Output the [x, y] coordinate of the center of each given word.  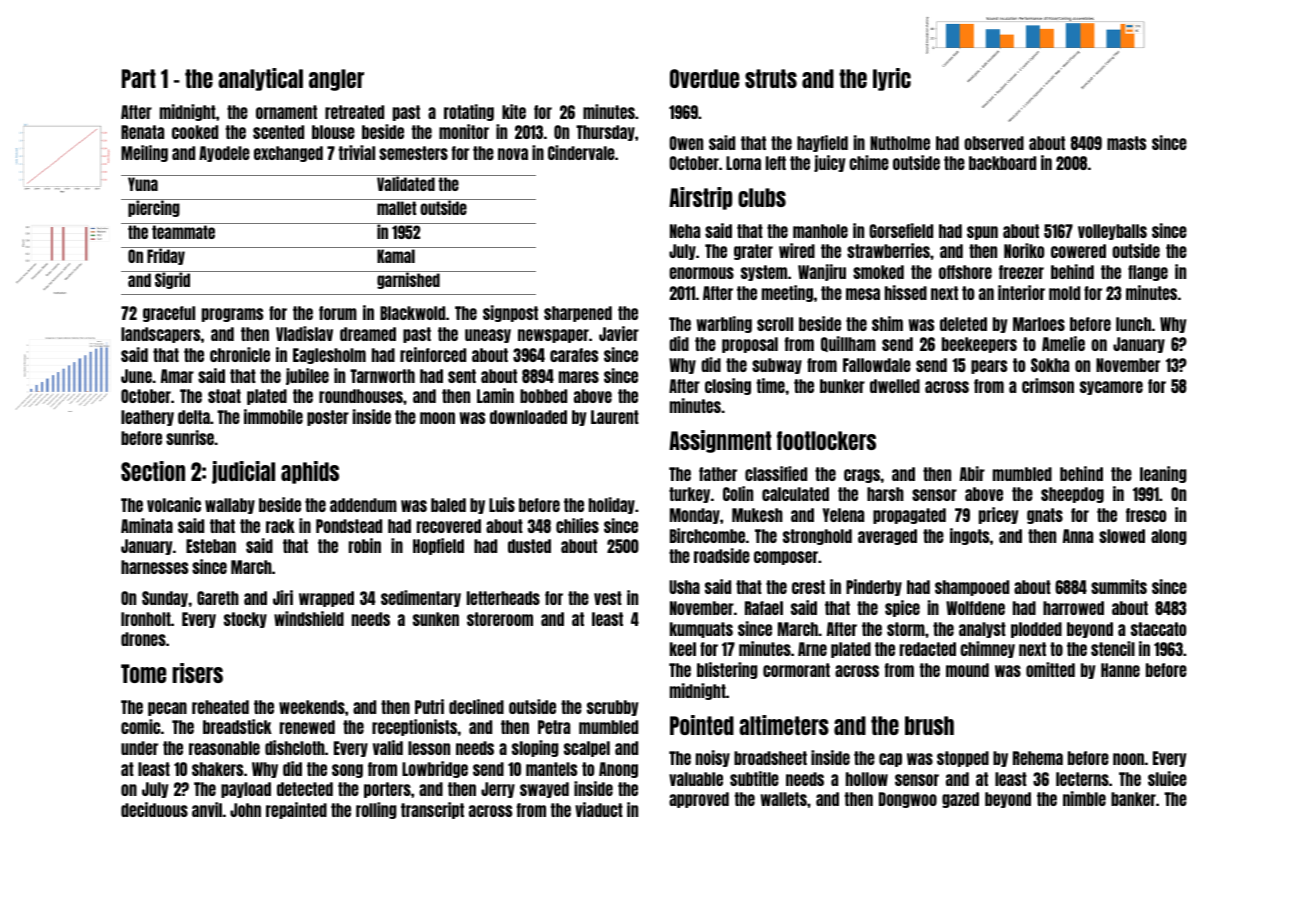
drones [143, 639]
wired [797, 250]
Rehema [1038, 758]
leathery [147, 418]
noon [1128, 759]
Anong [618, 770]
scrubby [612, 708]
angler [336, 80]
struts [771, 78]
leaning [1163, 474]
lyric [892, 79]
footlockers [826, 440]
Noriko [1024, 250]
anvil [207, 809]
